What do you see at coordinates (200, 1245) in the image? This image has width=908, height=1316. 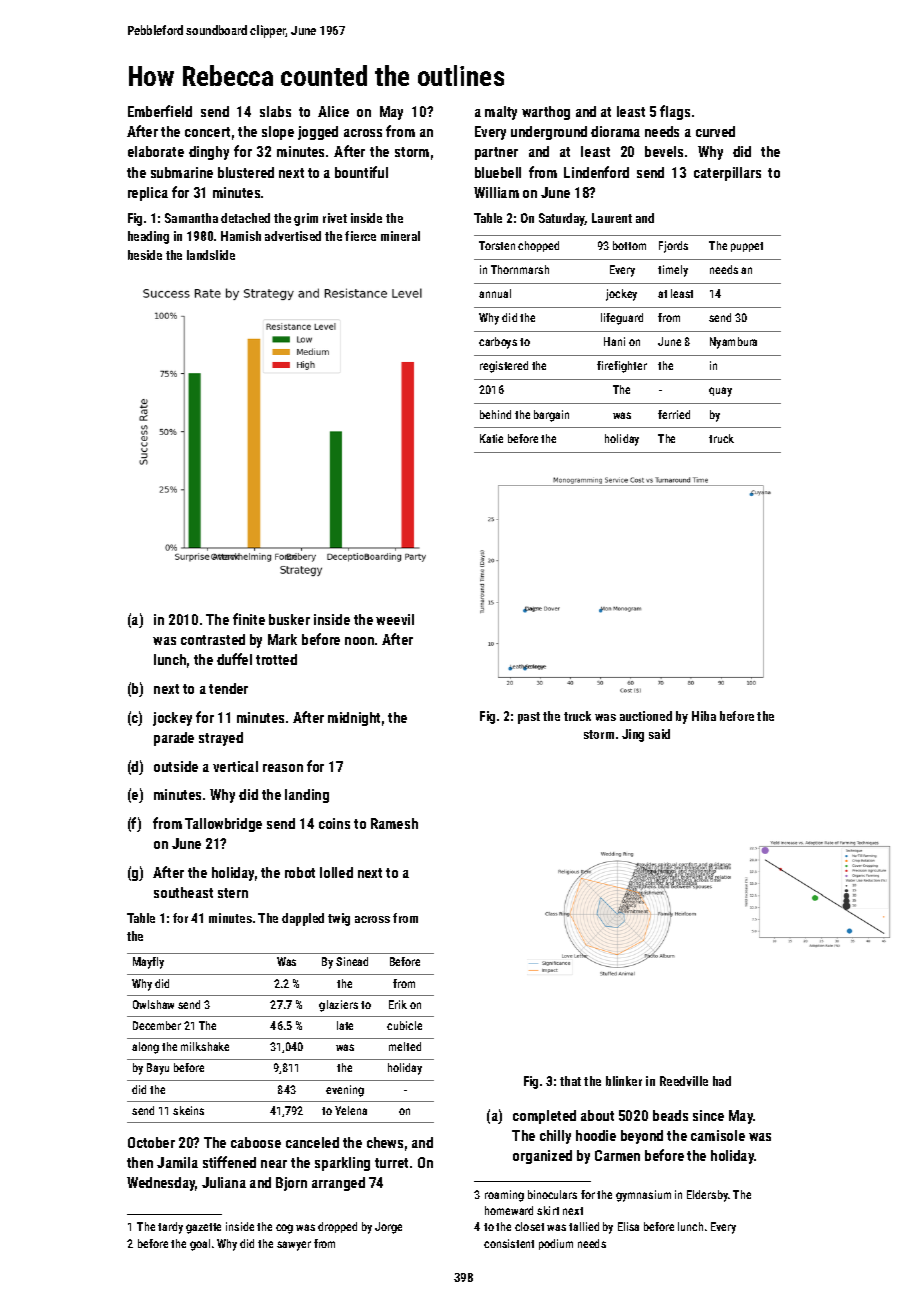 I see `goal` at bounding box center [200, 1245].
